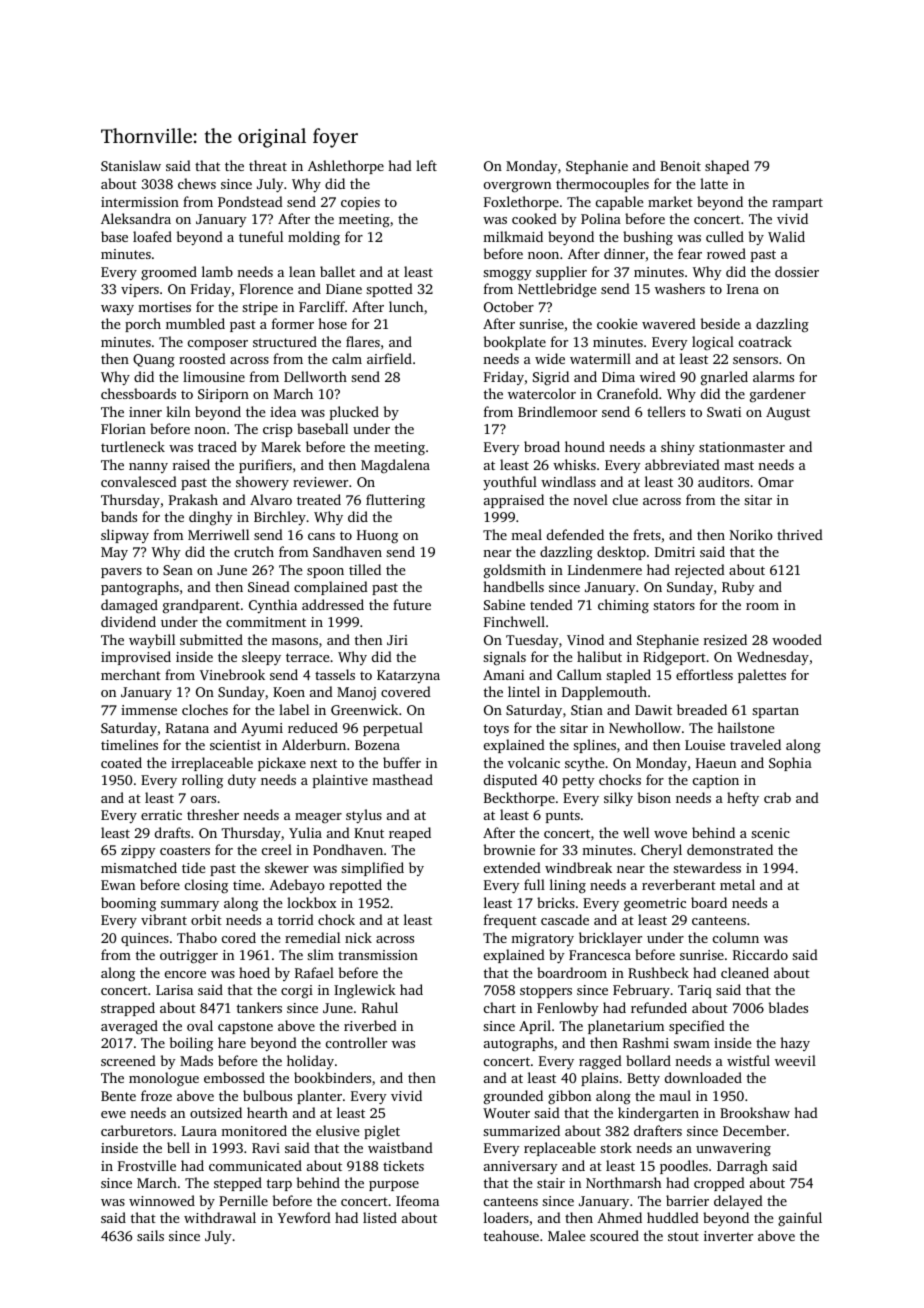  What do you see at coordinates (254, 551) in the screenshot?
I see `crutch` at bounding box center [254, 551].
